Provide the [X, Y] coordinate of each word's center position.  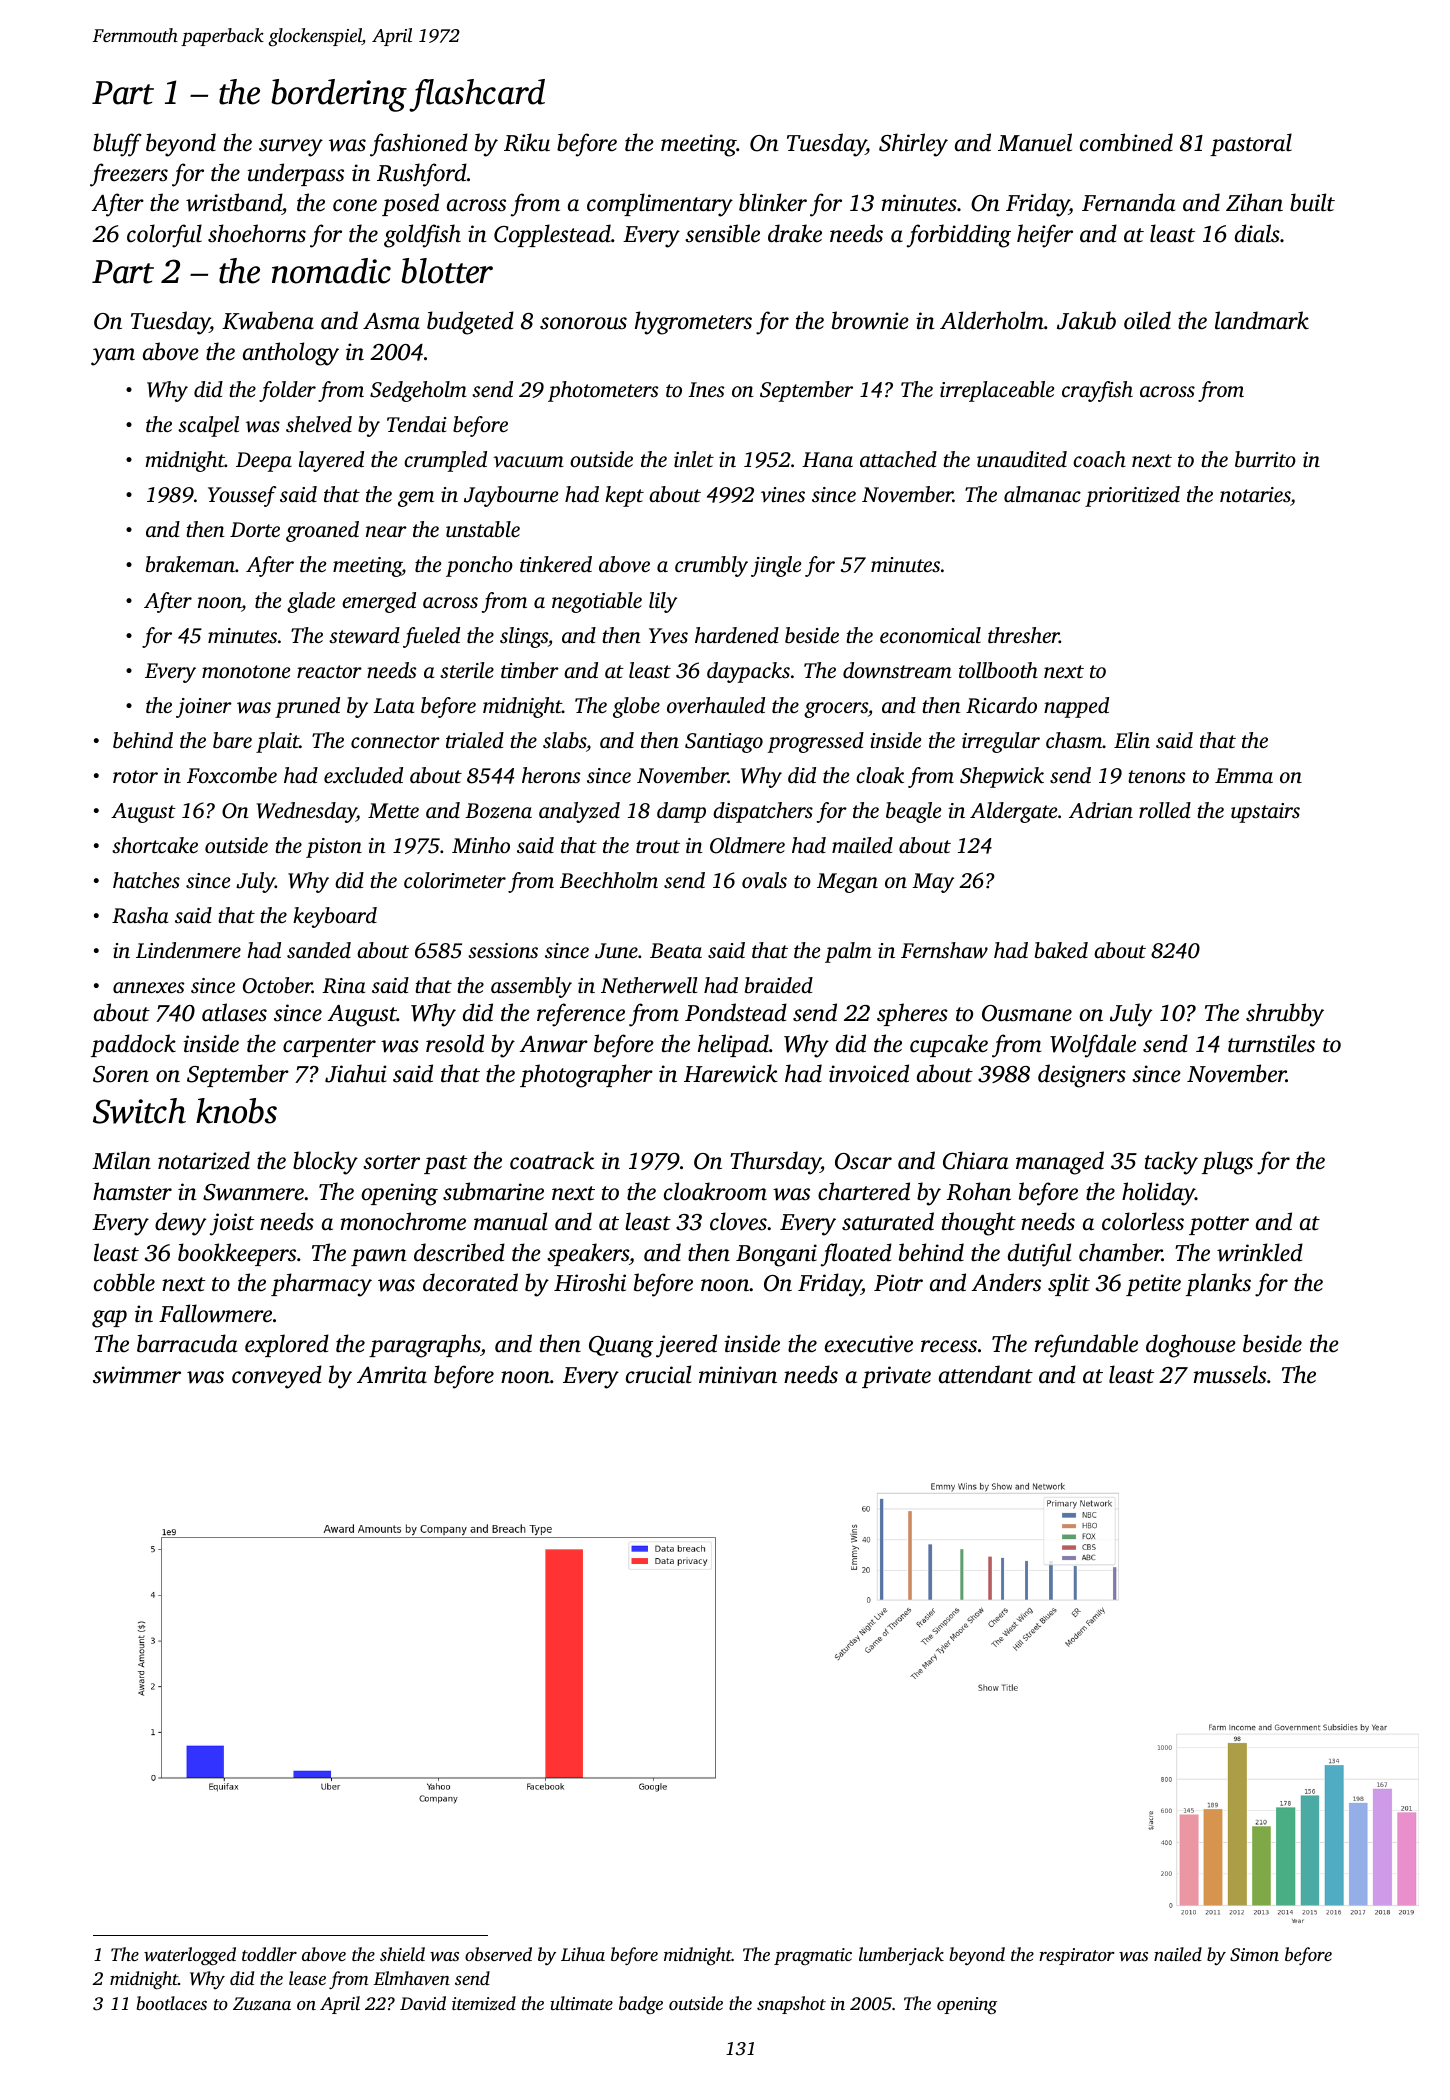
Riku [527, 142]
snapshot [791, 2005]
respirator [1077, 1956]
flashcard [477, 95]
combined [1126, 142]
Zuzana [262, 2003]
